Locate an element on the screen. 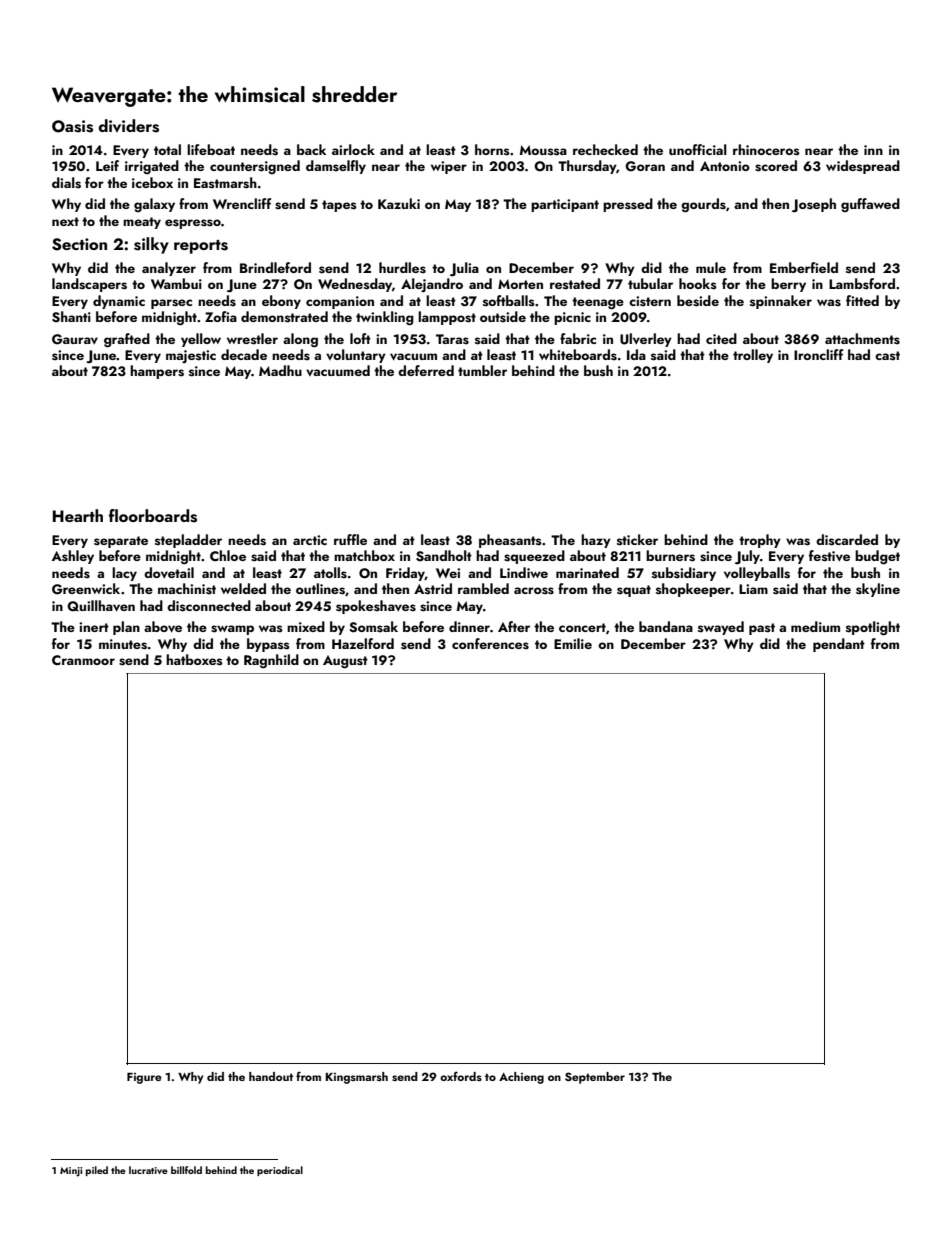  Joseph is located at coordinates (814, 205).
